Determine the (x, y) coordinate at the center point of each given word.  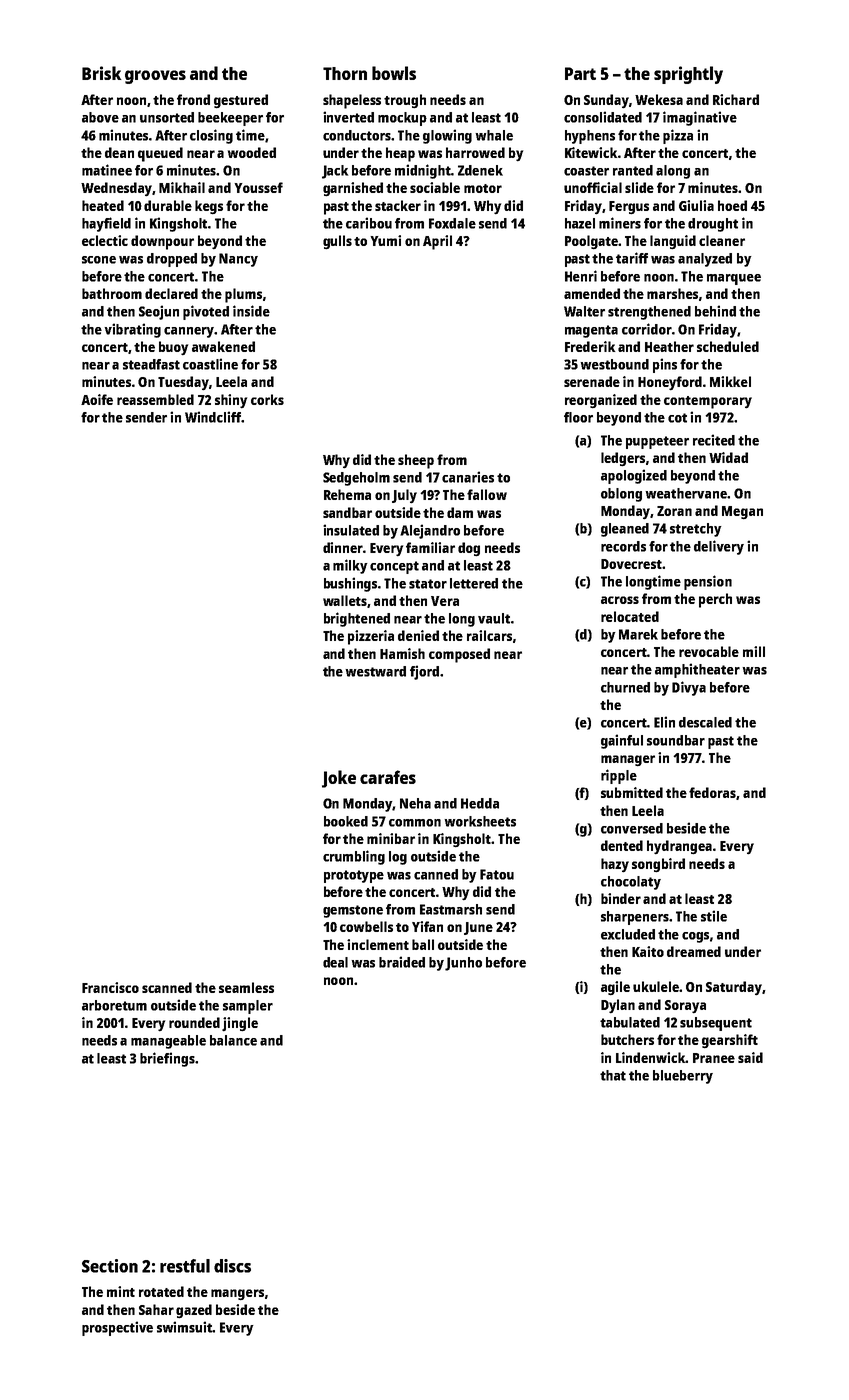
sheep (416, 461)
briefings (167, 1059)
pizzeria (371, 637)
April (437, 242)
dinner (343, 547)
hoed (732, 205)
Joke (339, 779)
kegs (209, 207)
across (620, 600)
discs (232, 1266)
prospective (117, 1328)
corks (267, 399)
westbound (615, 364)
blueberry (683, 1077)
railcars (489, 635)
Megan (742, 512)
